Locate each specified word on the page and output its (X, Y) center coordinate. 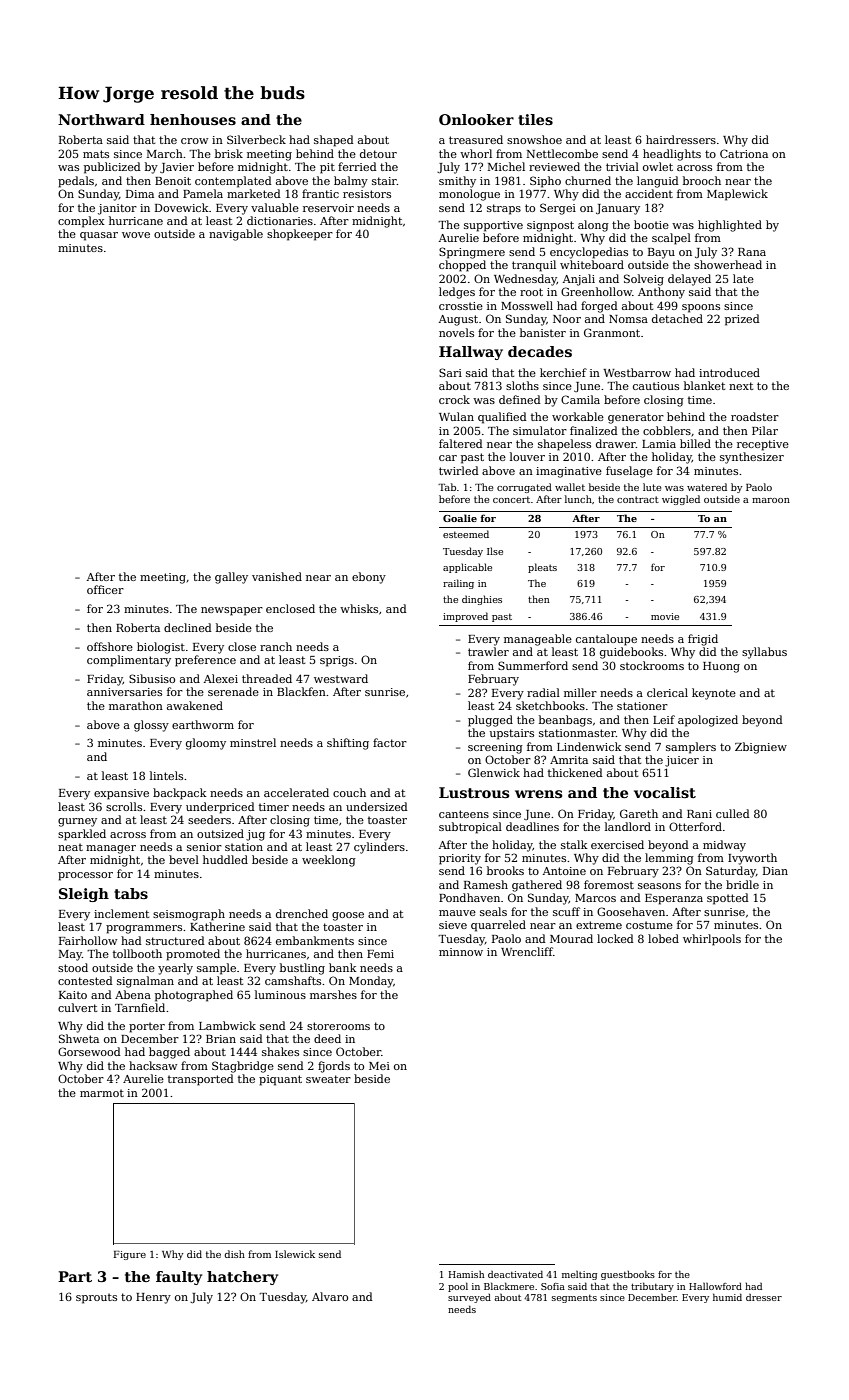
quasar (99, 236)
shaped (334, 141)
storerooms (338, 1026)
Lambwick (227, 1025)
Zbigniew (761, 748)
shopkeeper (300, 235)
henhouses (193, 119)
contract (638, 499)
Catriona (744, 153)
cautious (656, 386)
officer (105, 589)
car (448, 458)
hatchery (242, 1278)
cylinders (379, 848)
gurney (77, 822)
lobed (663, 938)
